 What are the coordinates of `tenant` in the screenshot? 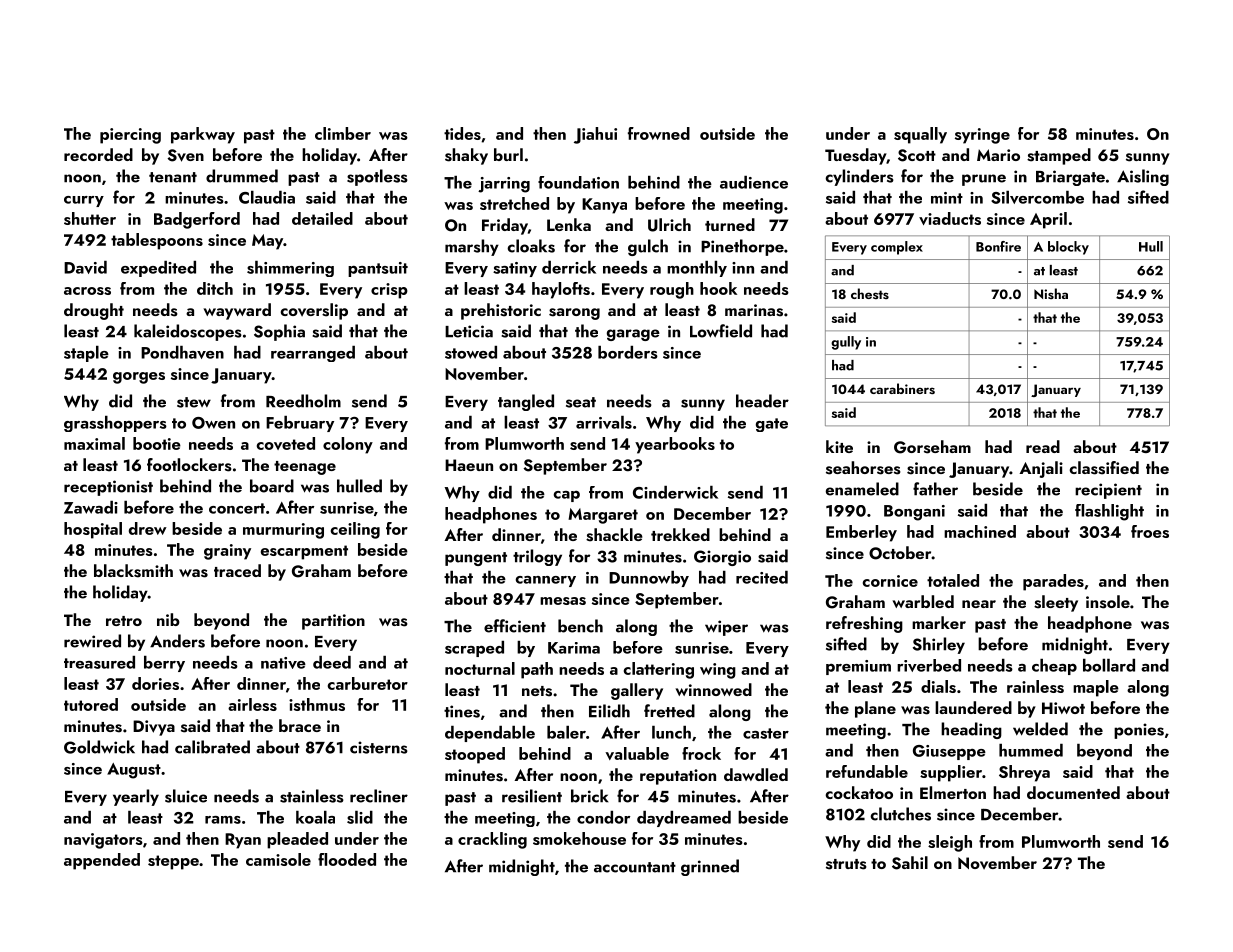 It's located at (173, 177).
